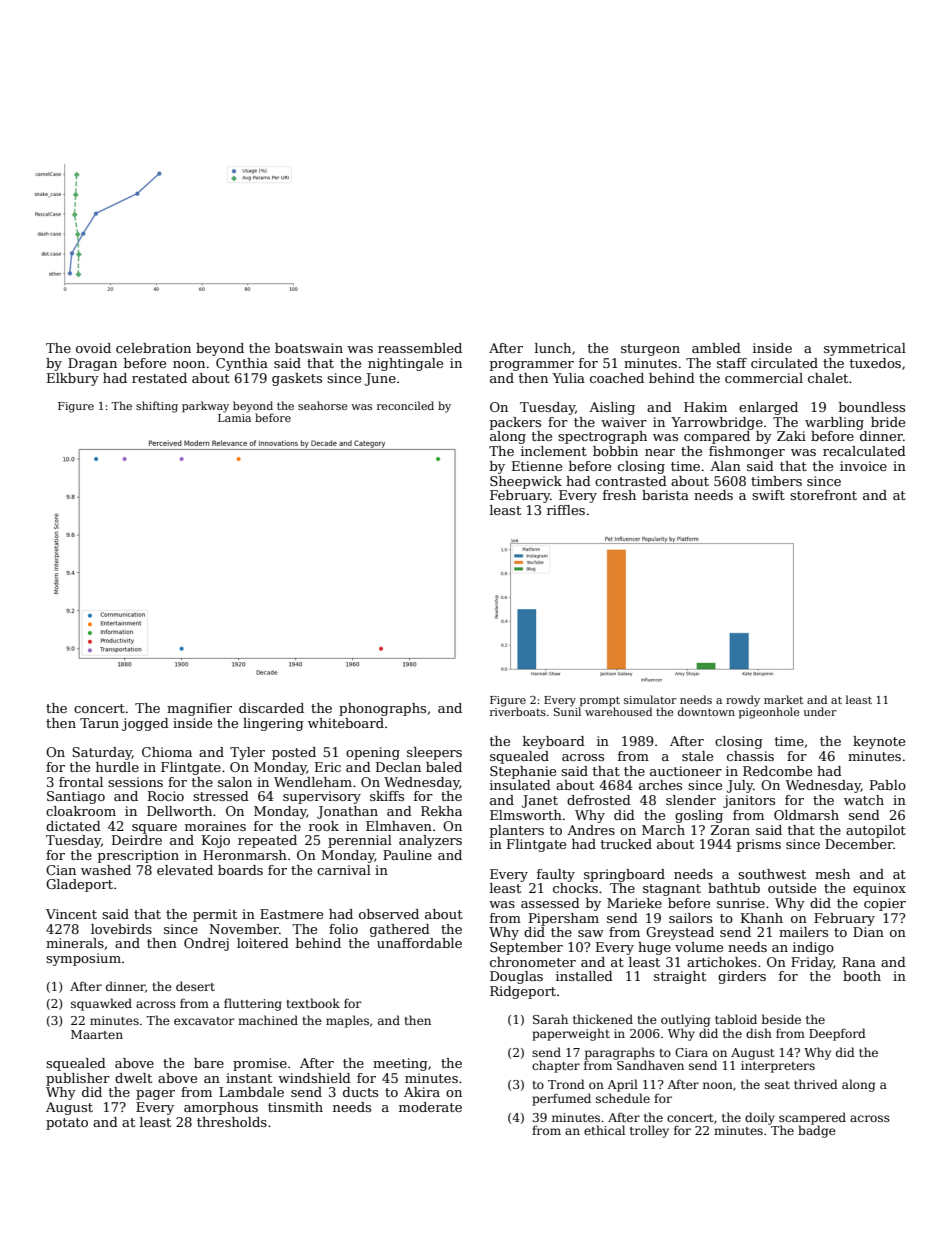  I want to click on Tarun, so click(99, 723).
